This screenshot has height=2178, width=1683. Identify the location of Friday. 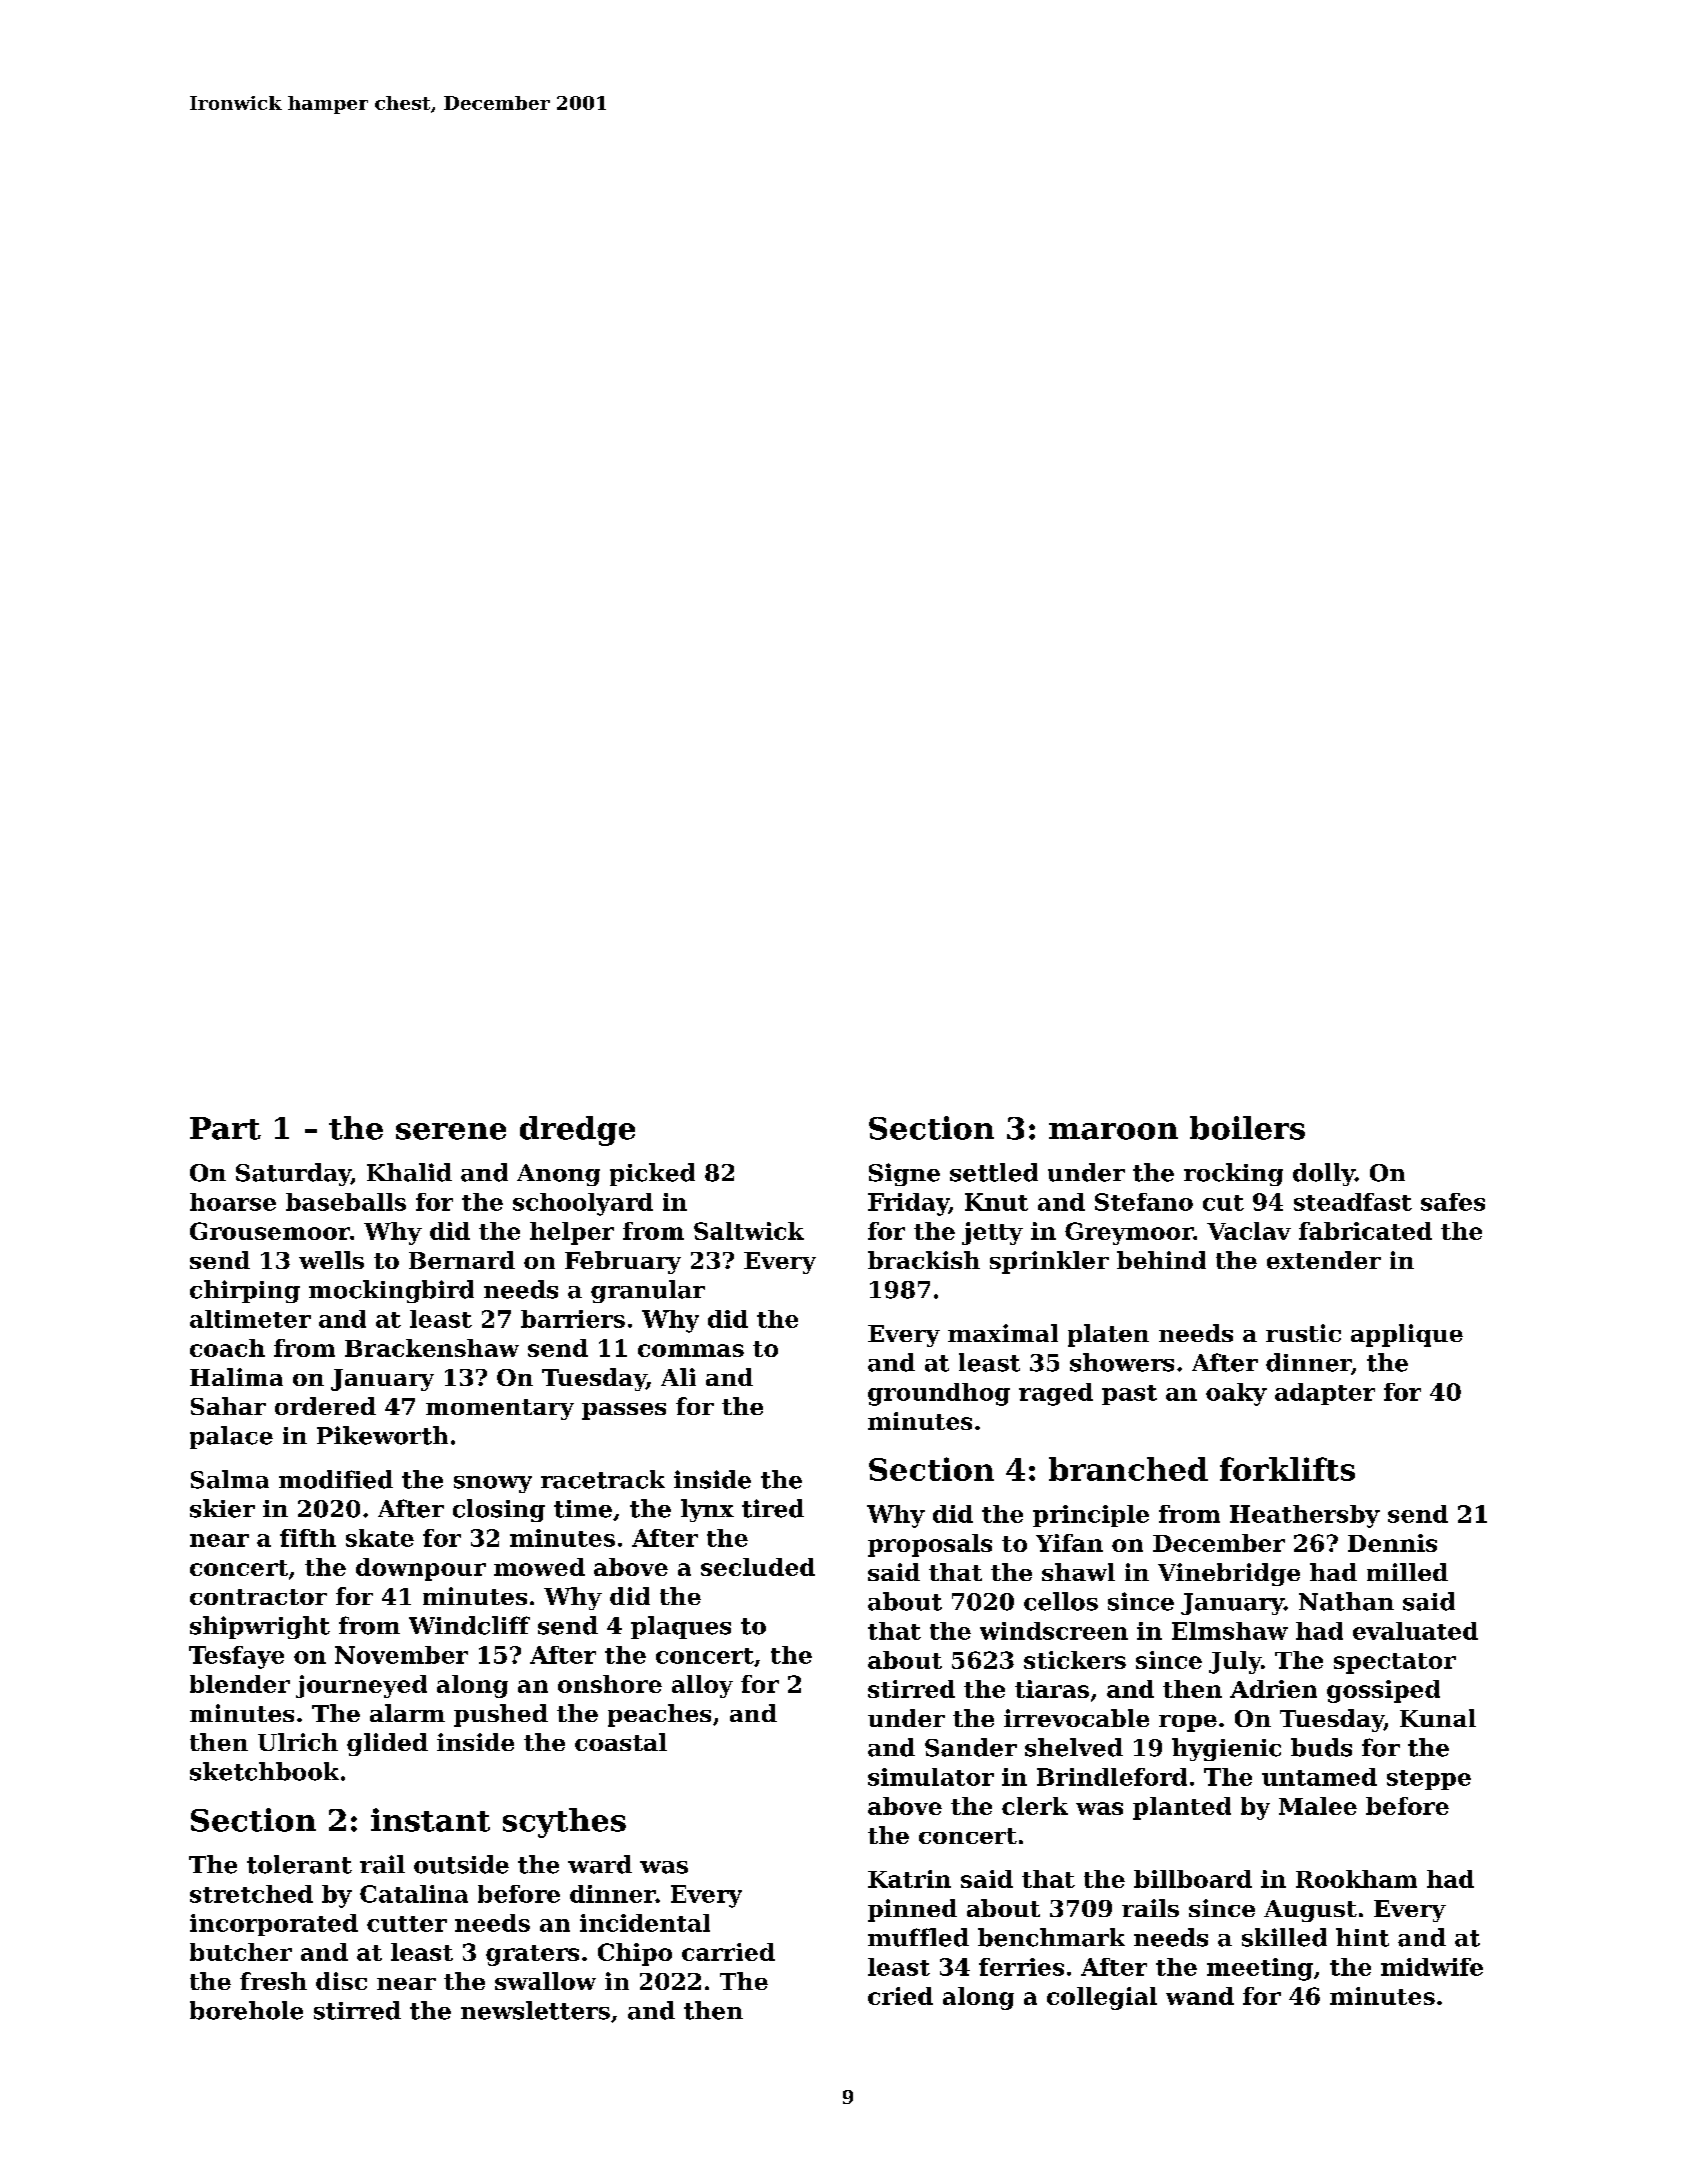
(908, 1204).
